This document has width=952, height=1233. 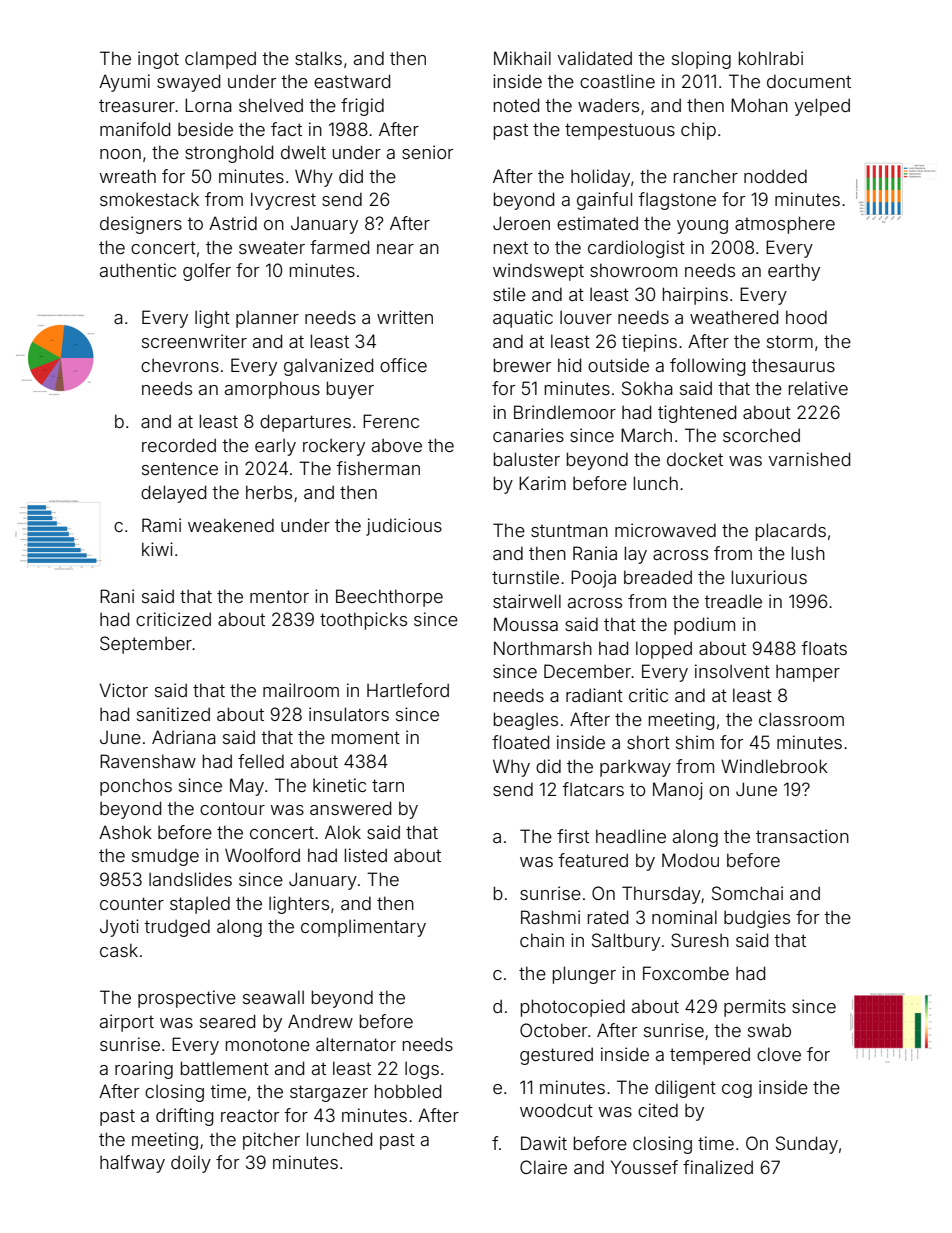 What do you see at coordinates (119, 928) in the document?
I see `Jyoti` at bounding box center [119, 928].
